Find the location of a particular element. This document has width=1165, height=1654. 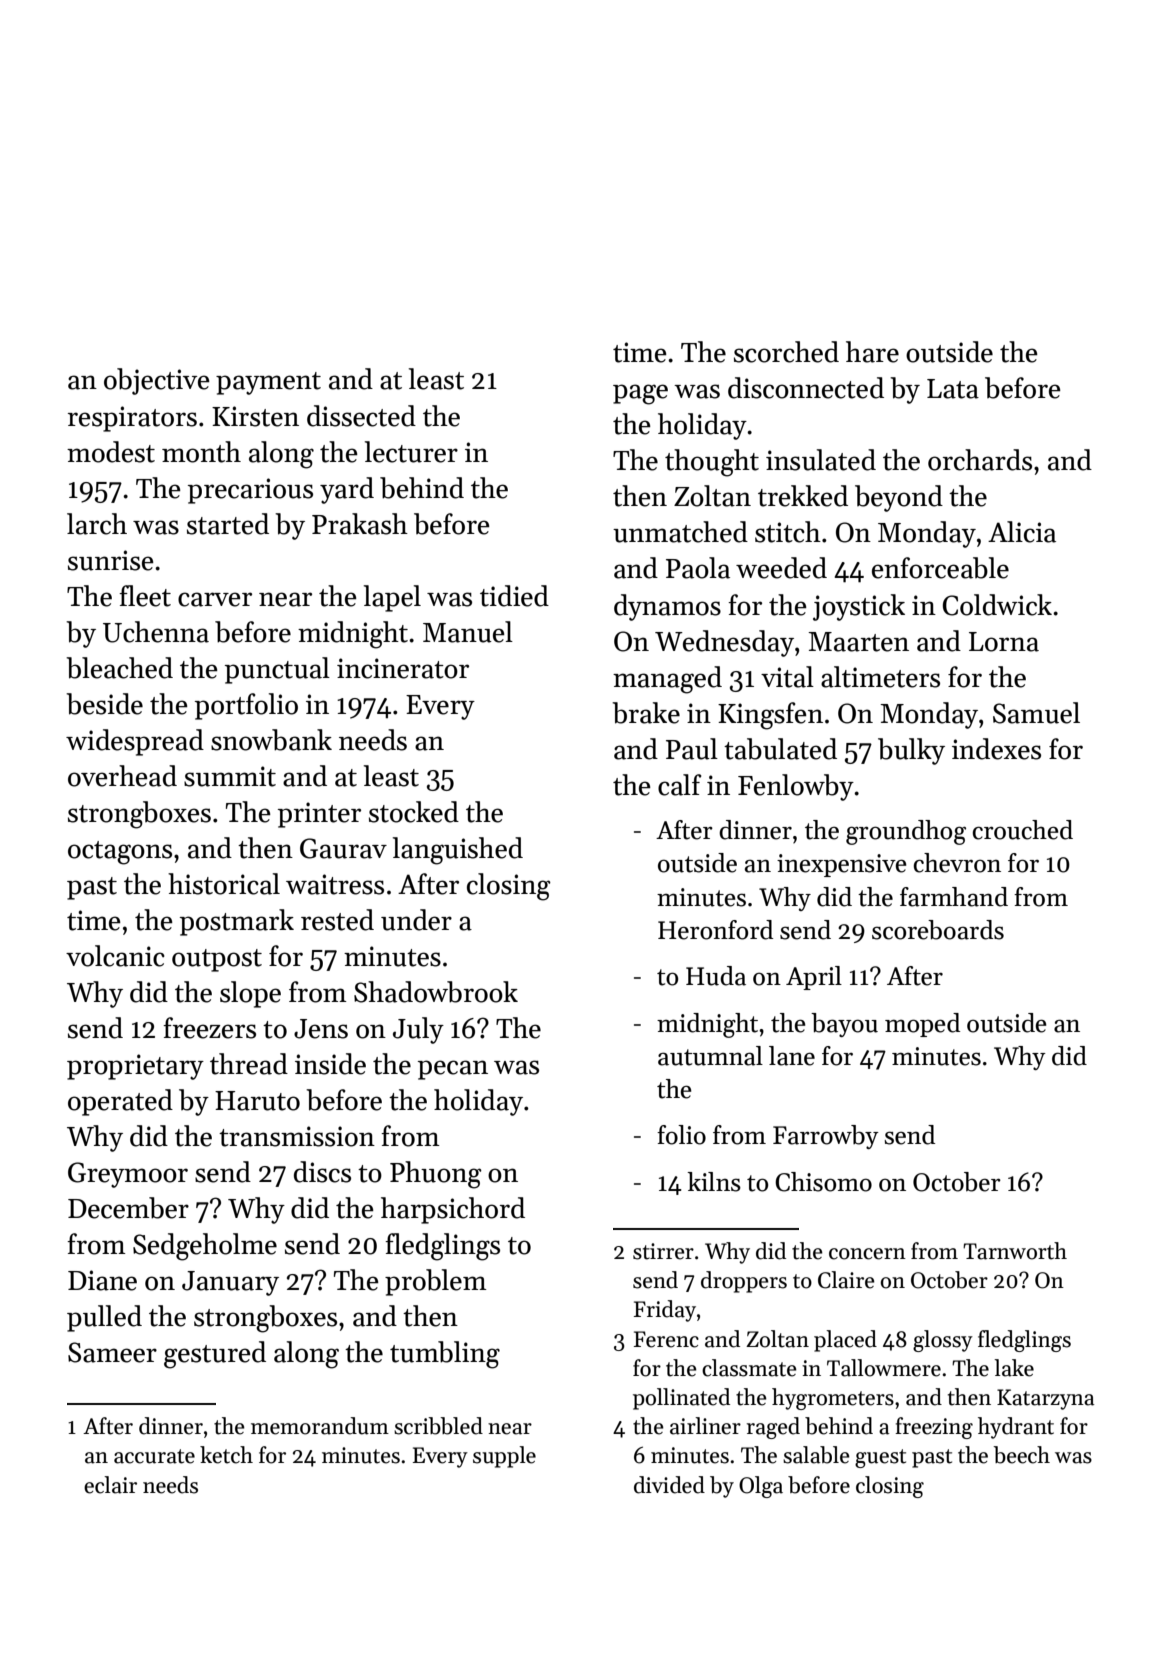

freezers is located at coordinates (209, 1028).
